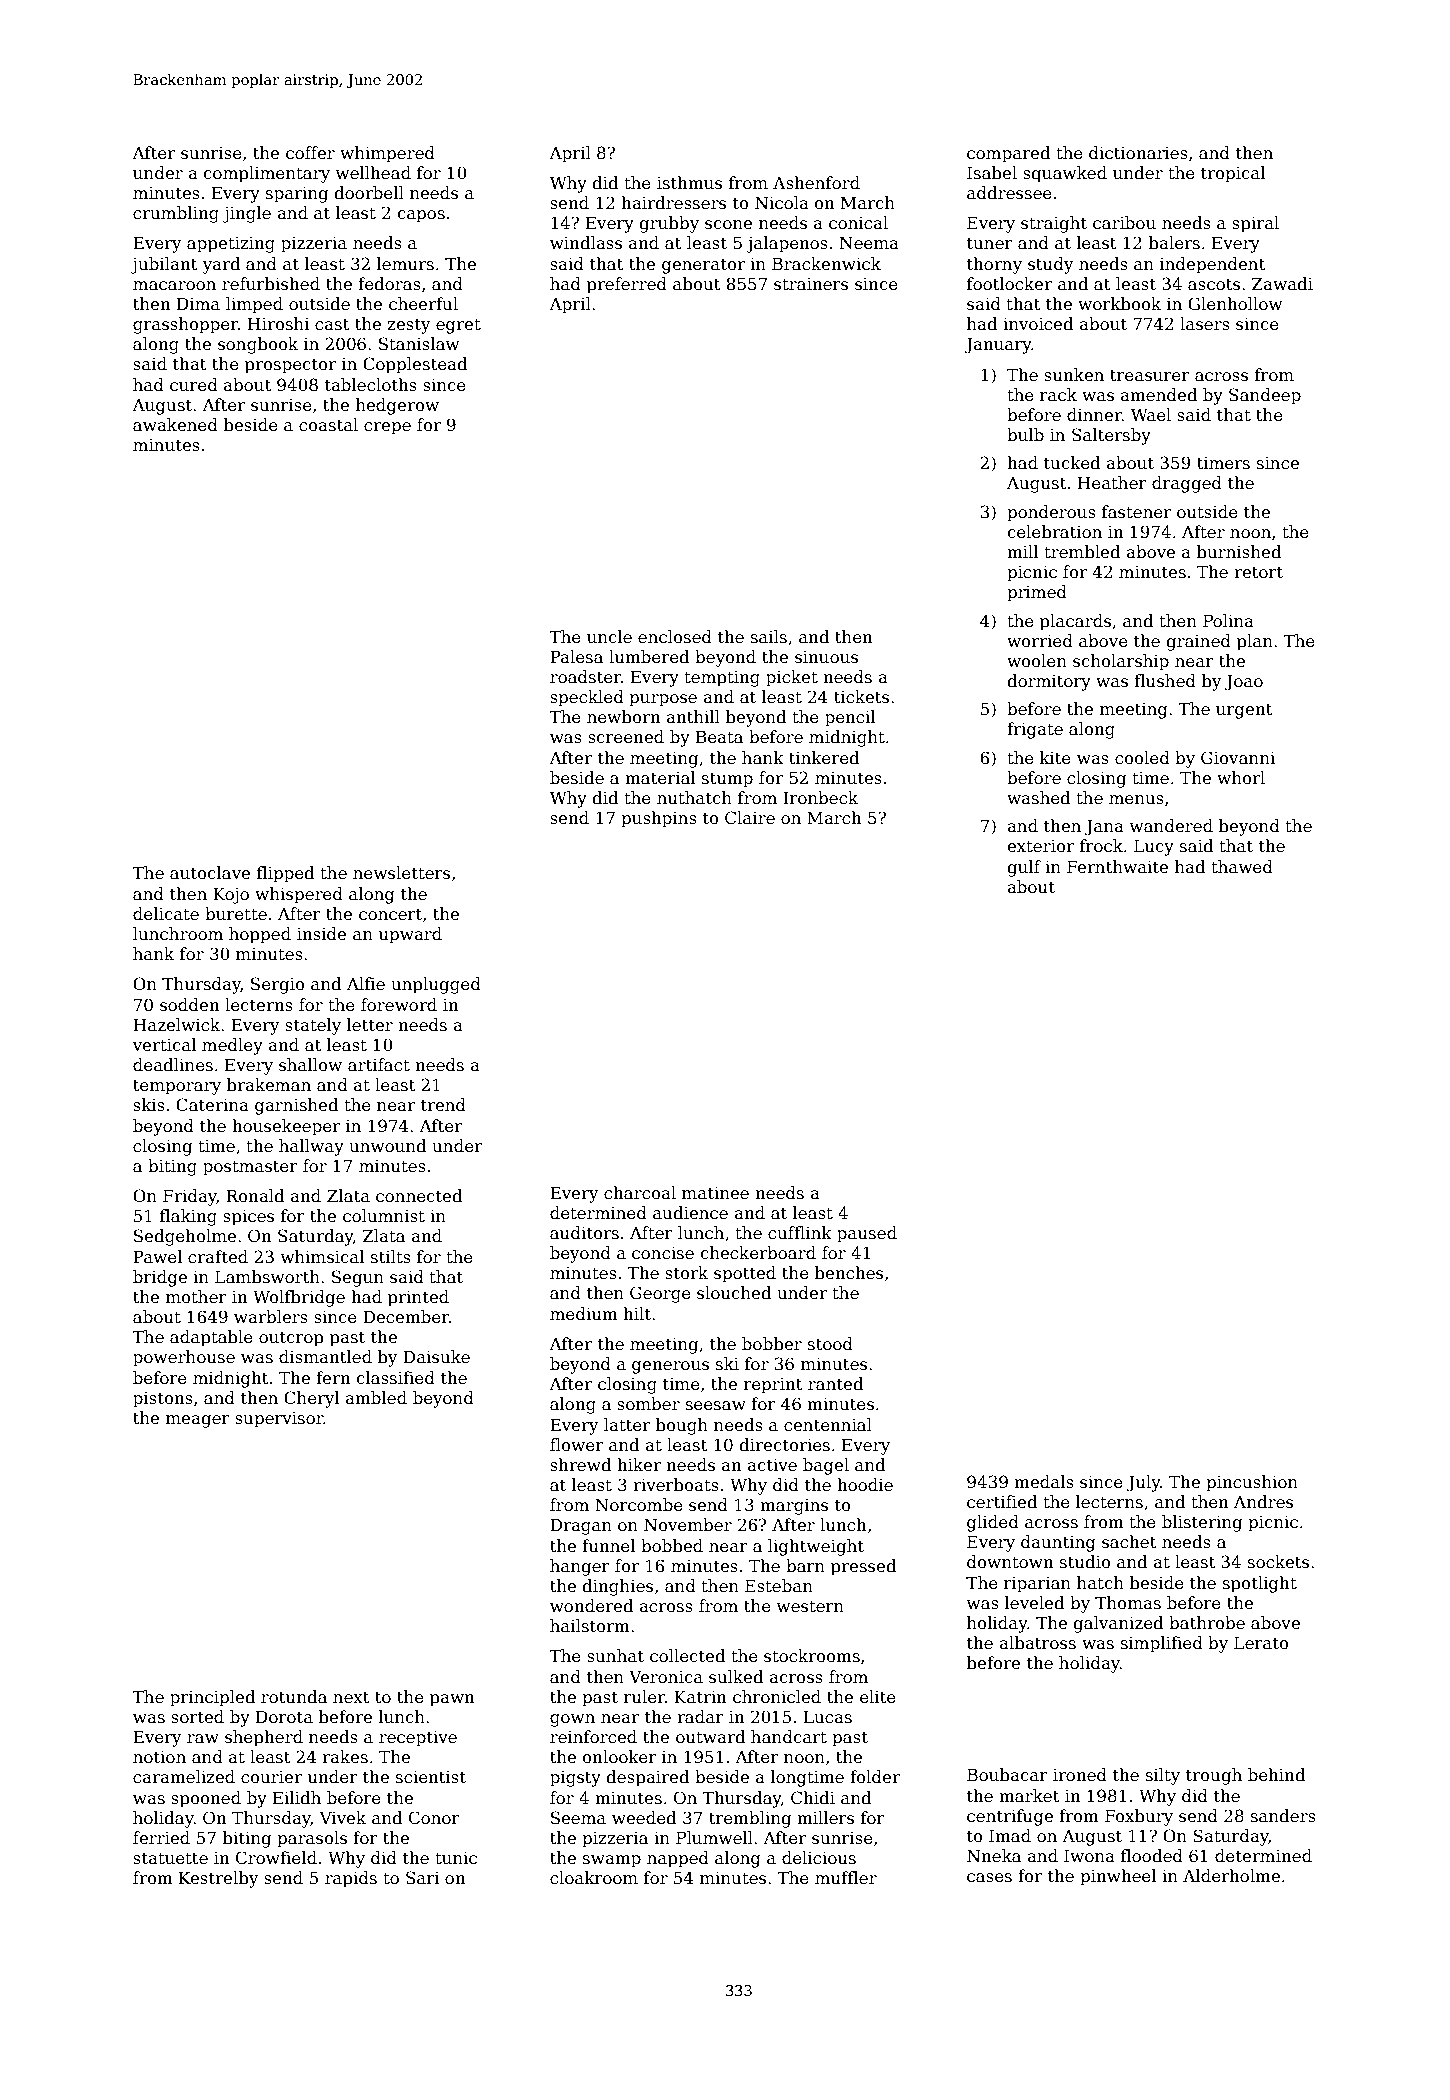 The height and width of the page is (2100, 1450). Describe the element at coordinates (387, 154) in the page. I see `whimpered` at that location.
